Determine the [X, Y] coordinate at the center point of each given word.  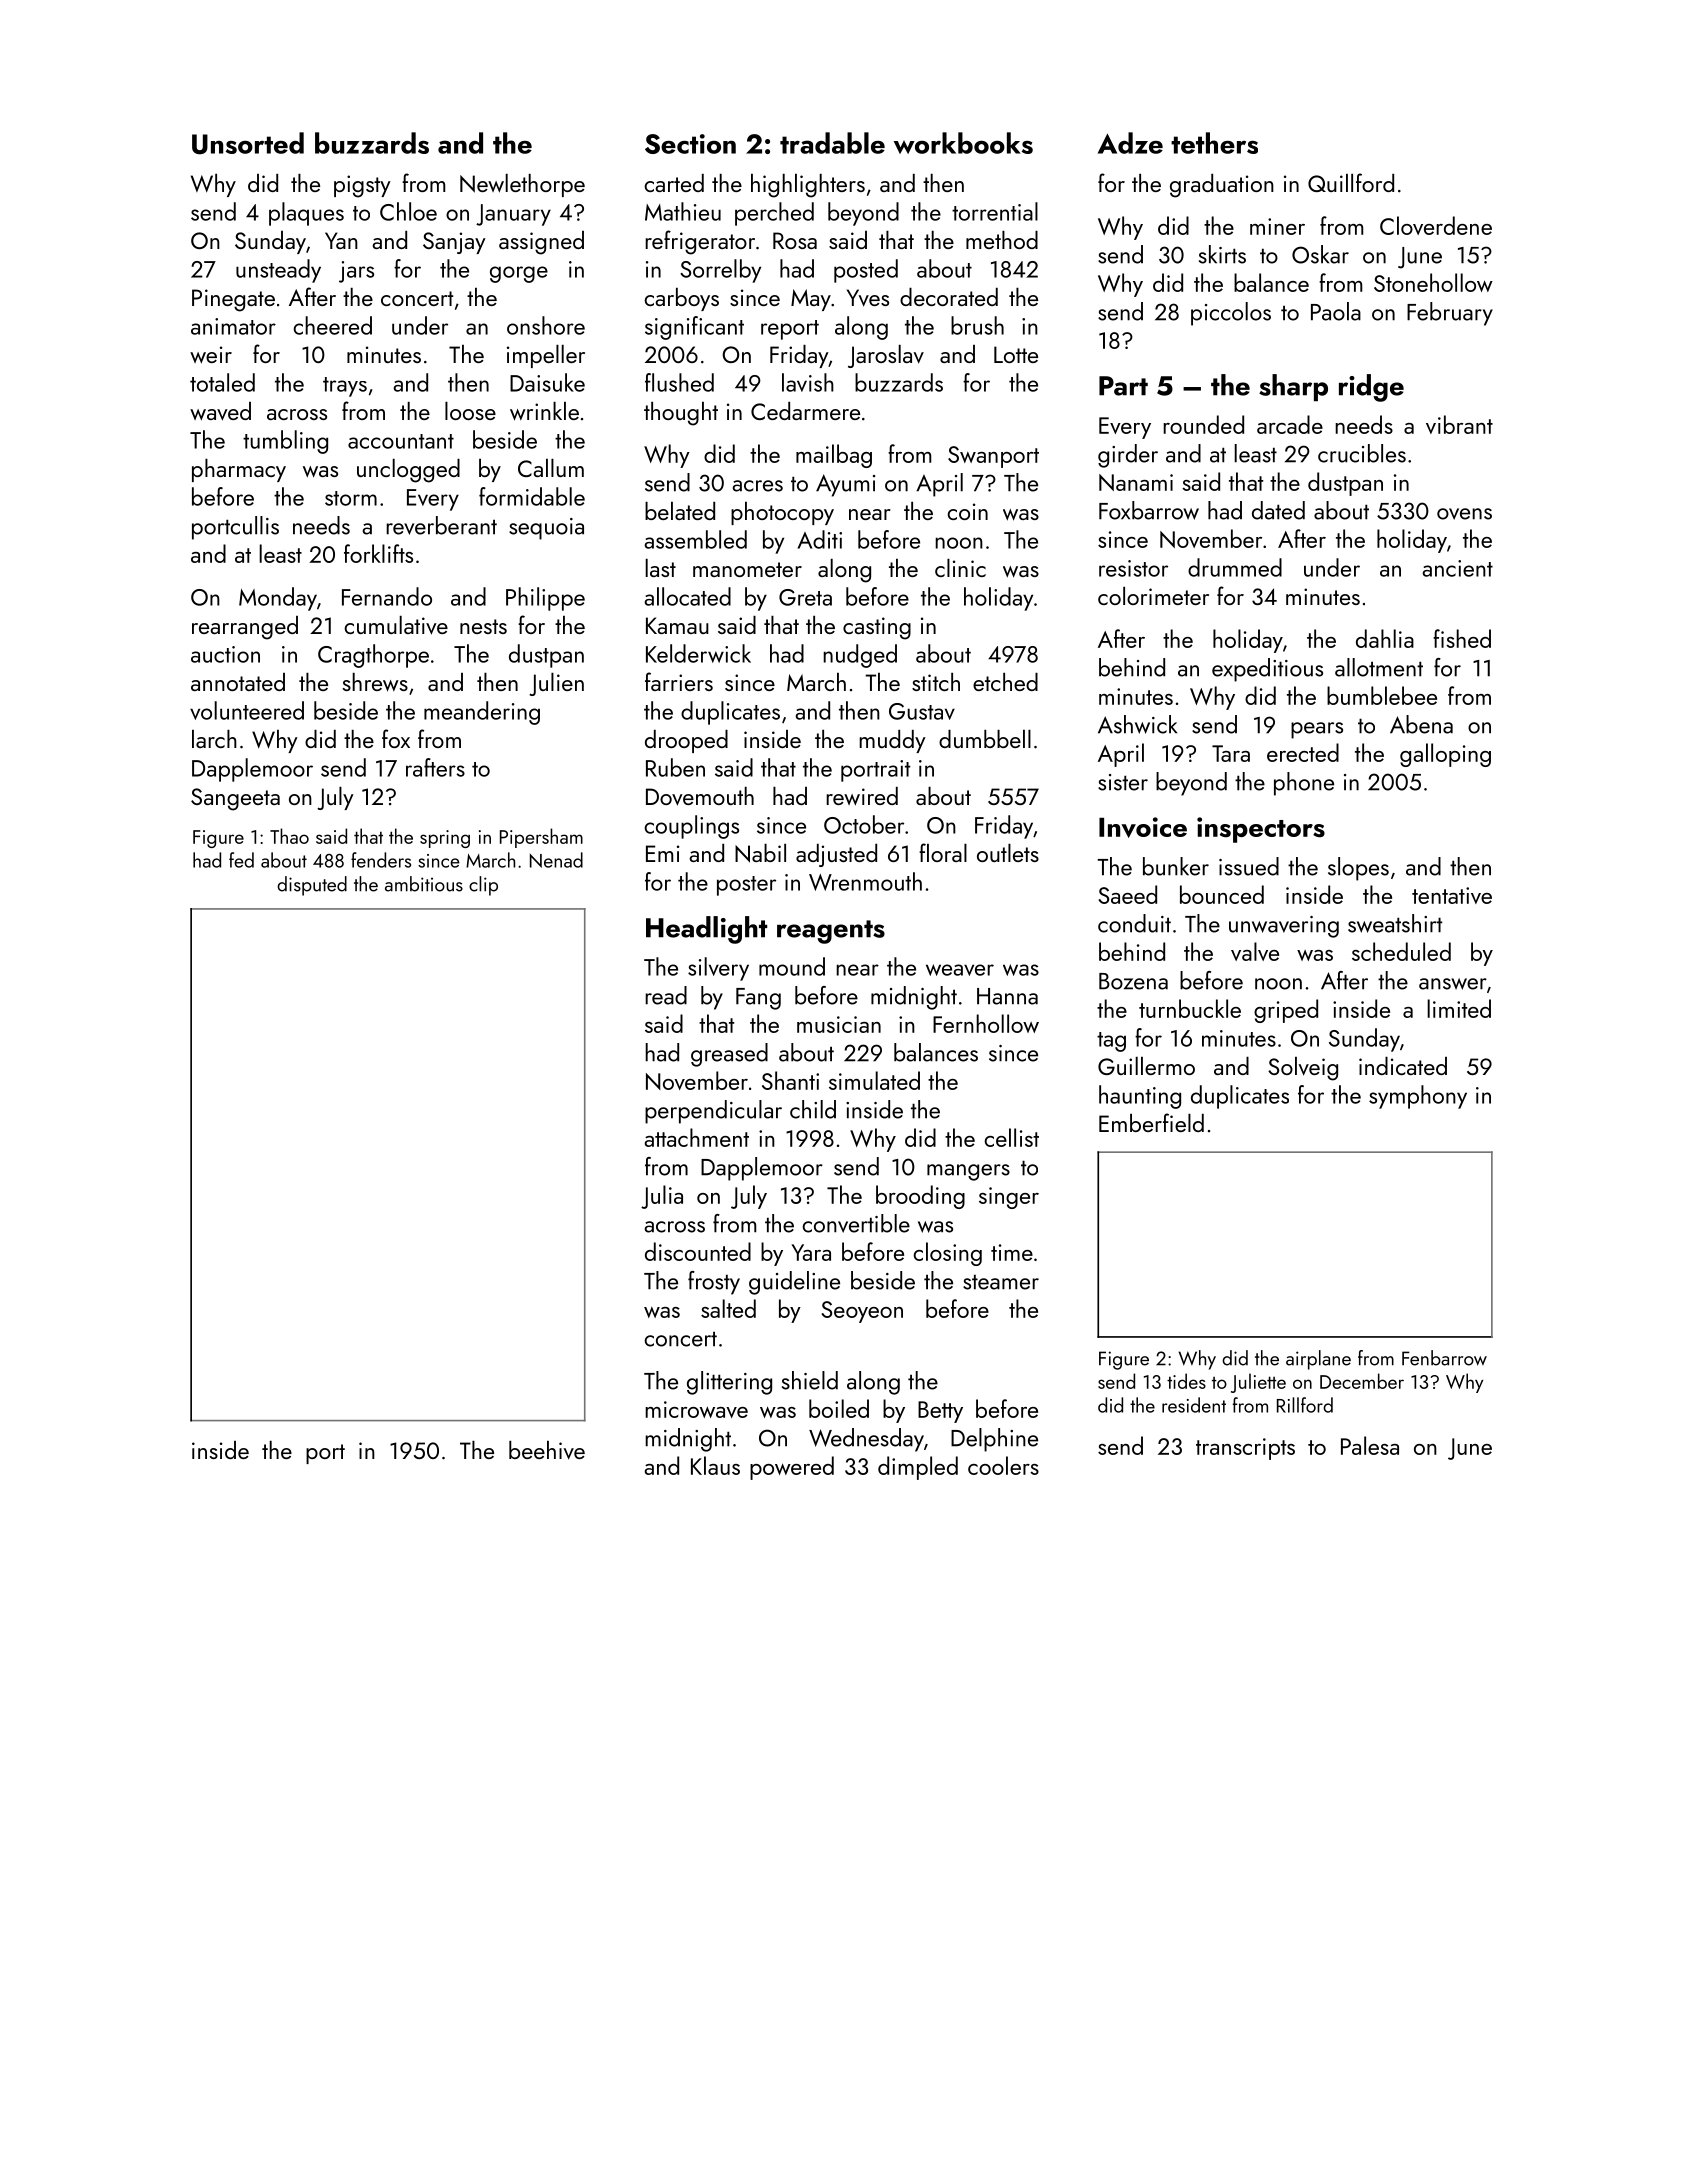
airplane [1318, 1360]
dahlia [1385, 638]
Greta [805, 597]
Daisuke [547, 382]
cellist [1011, 1137]
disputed [312, 886]
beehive [547, 1450]
